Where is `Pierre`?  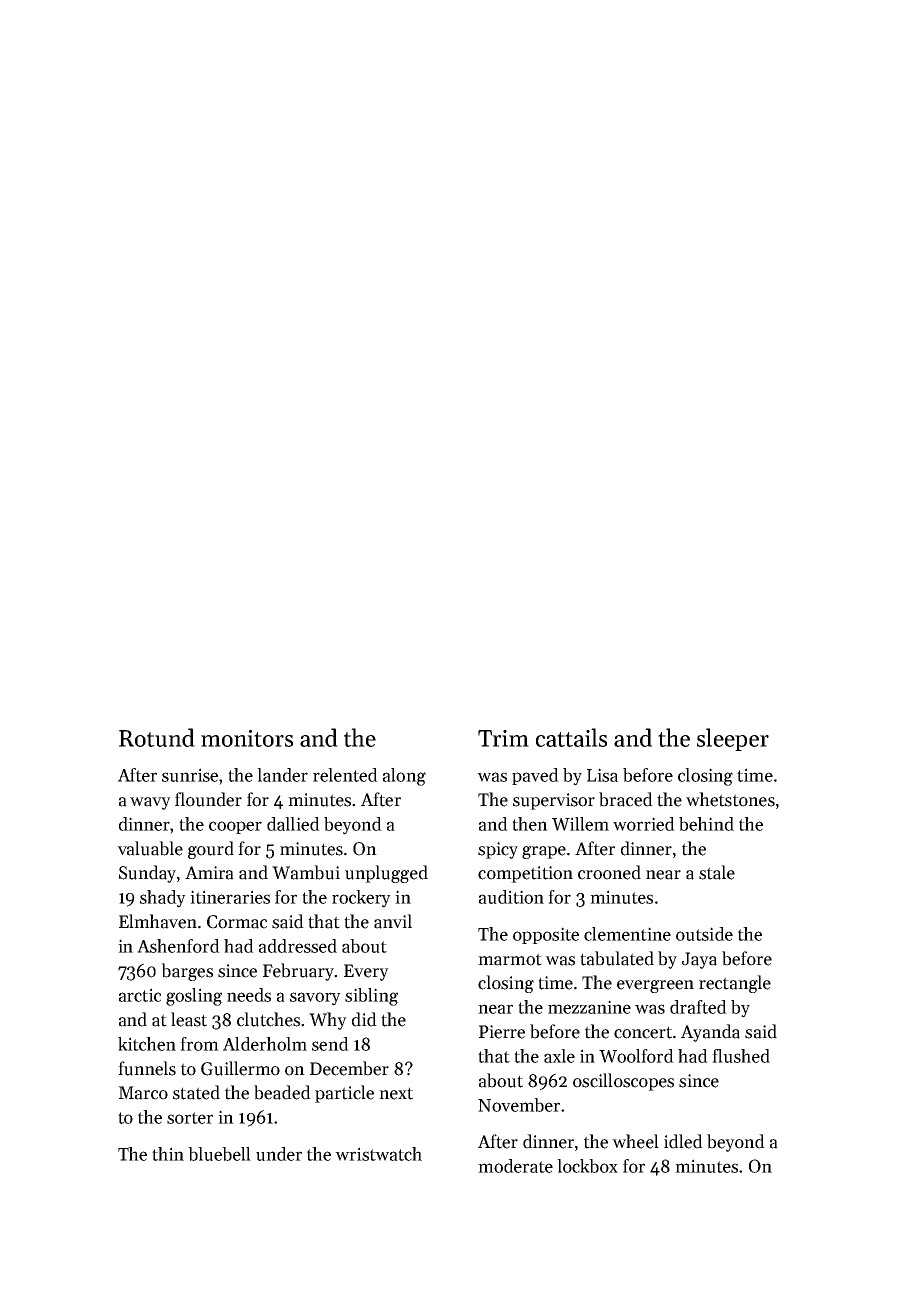 Pierre is located at coordinates (502, 1032).
